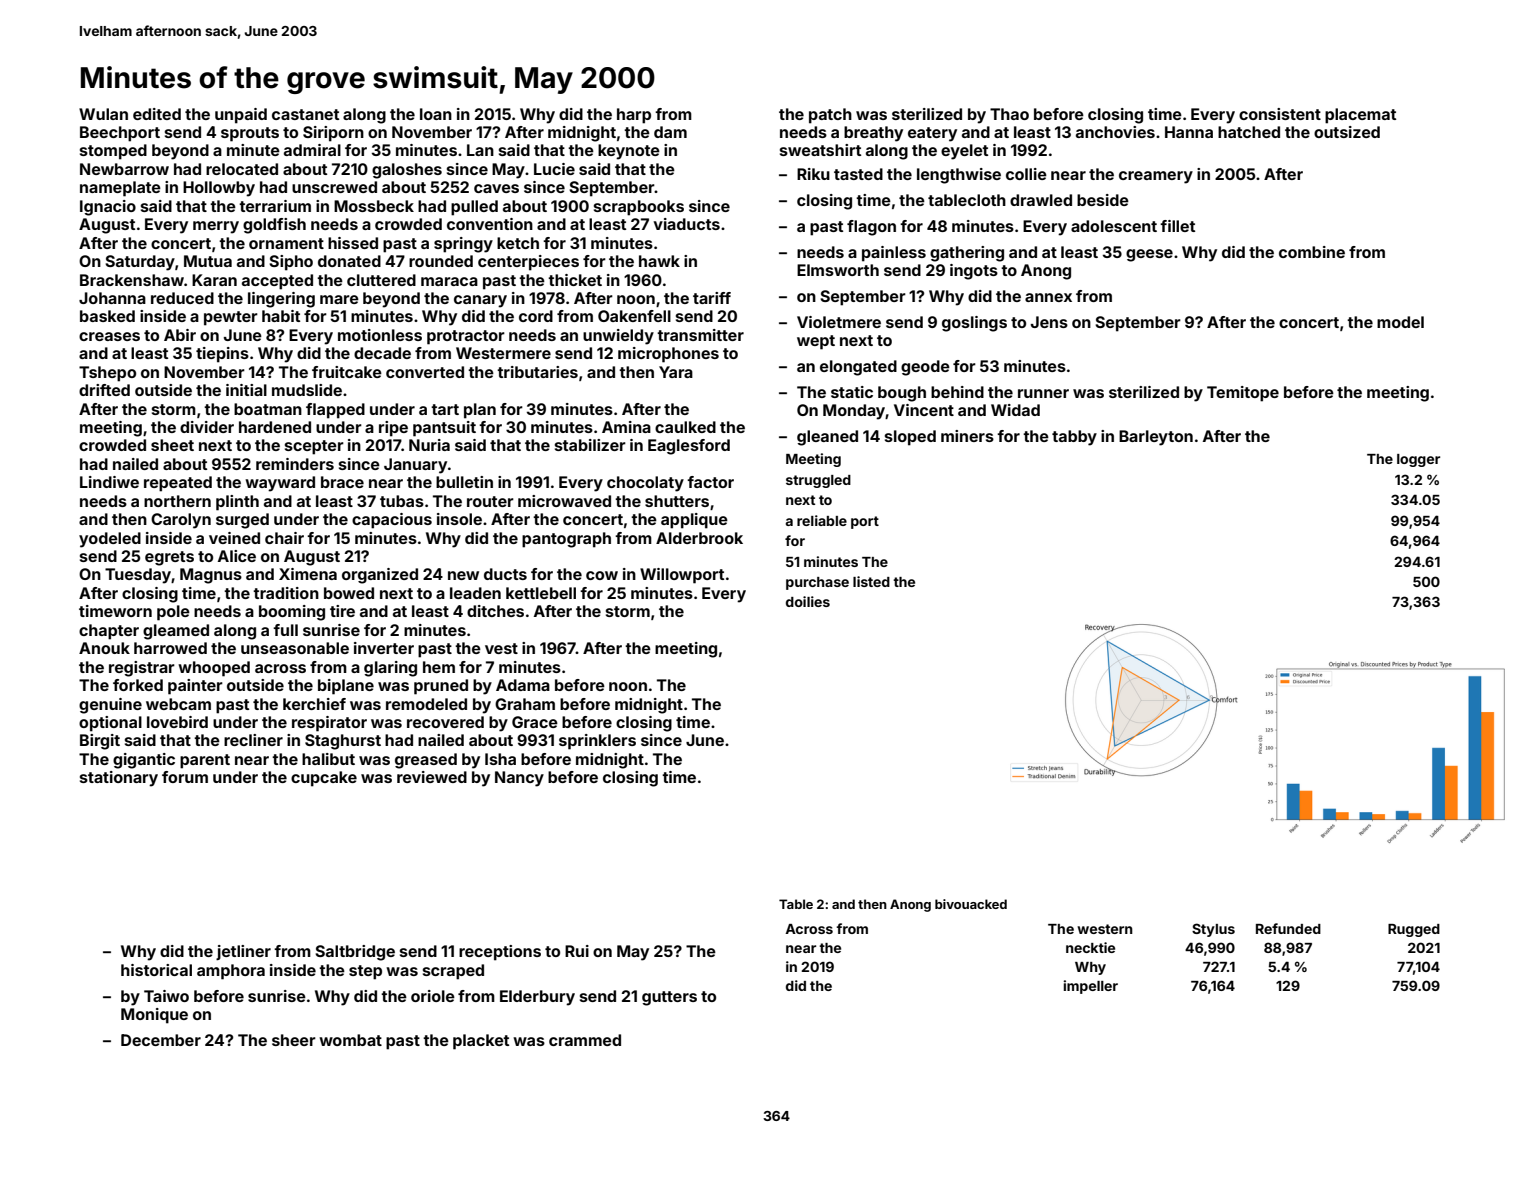 This screenshot has width=1526, height=1179. What do you see at coordinates (808, 601) in the screenshot?
I see `doilies` at bounding box center [808, 601].
